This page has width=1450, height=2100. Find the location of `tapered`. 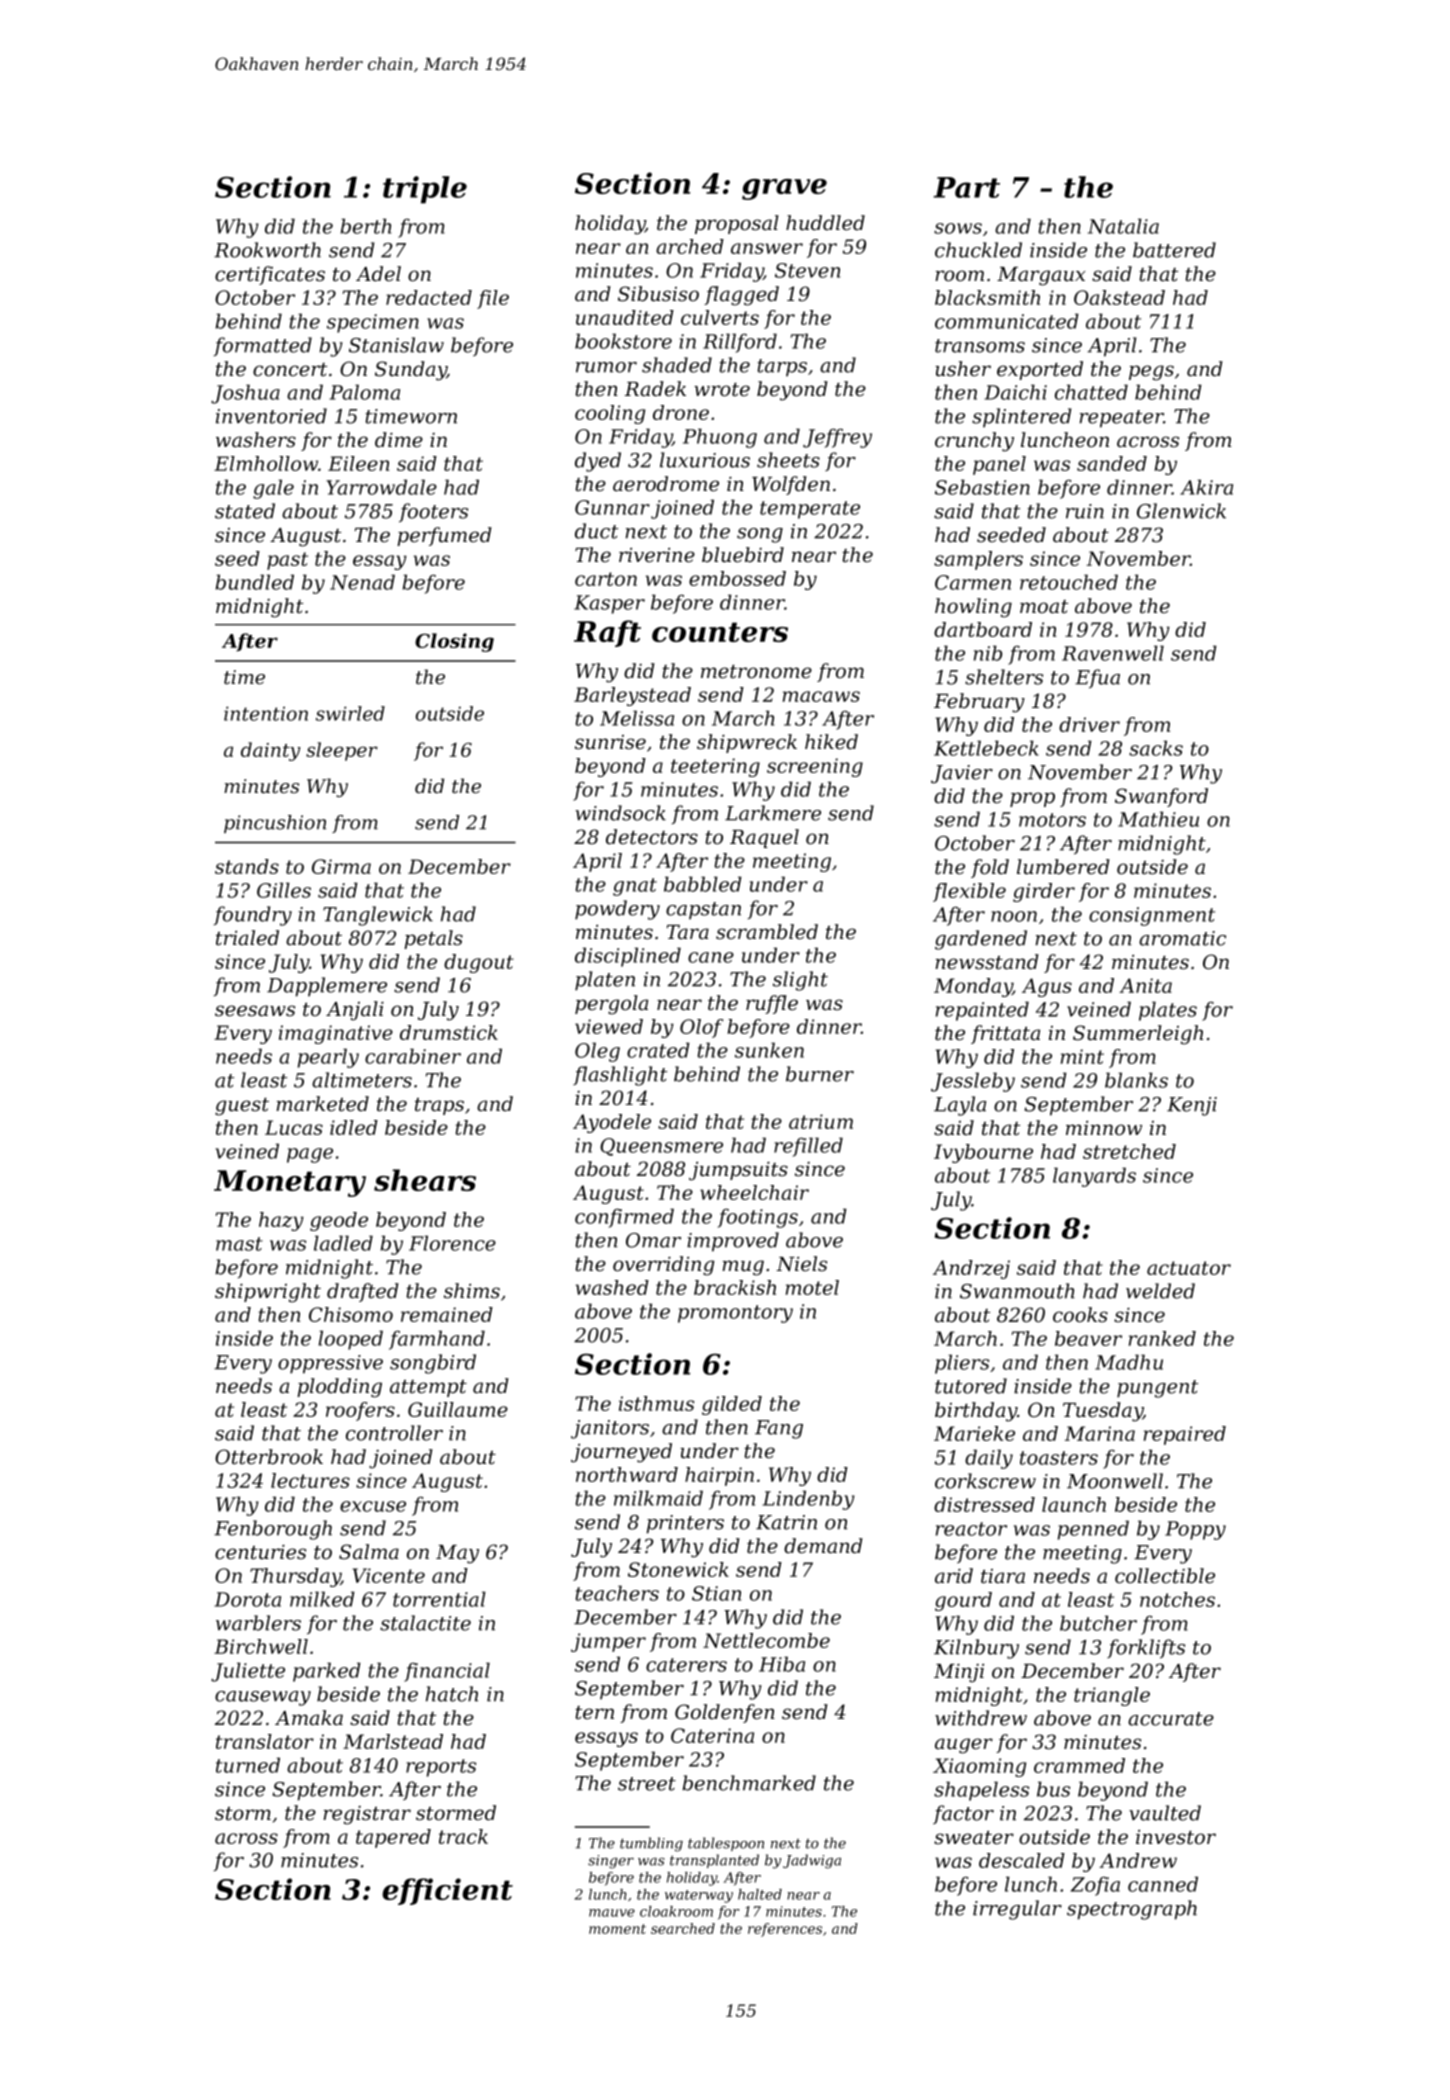

tapered is located at coordinates (393, 1838).
